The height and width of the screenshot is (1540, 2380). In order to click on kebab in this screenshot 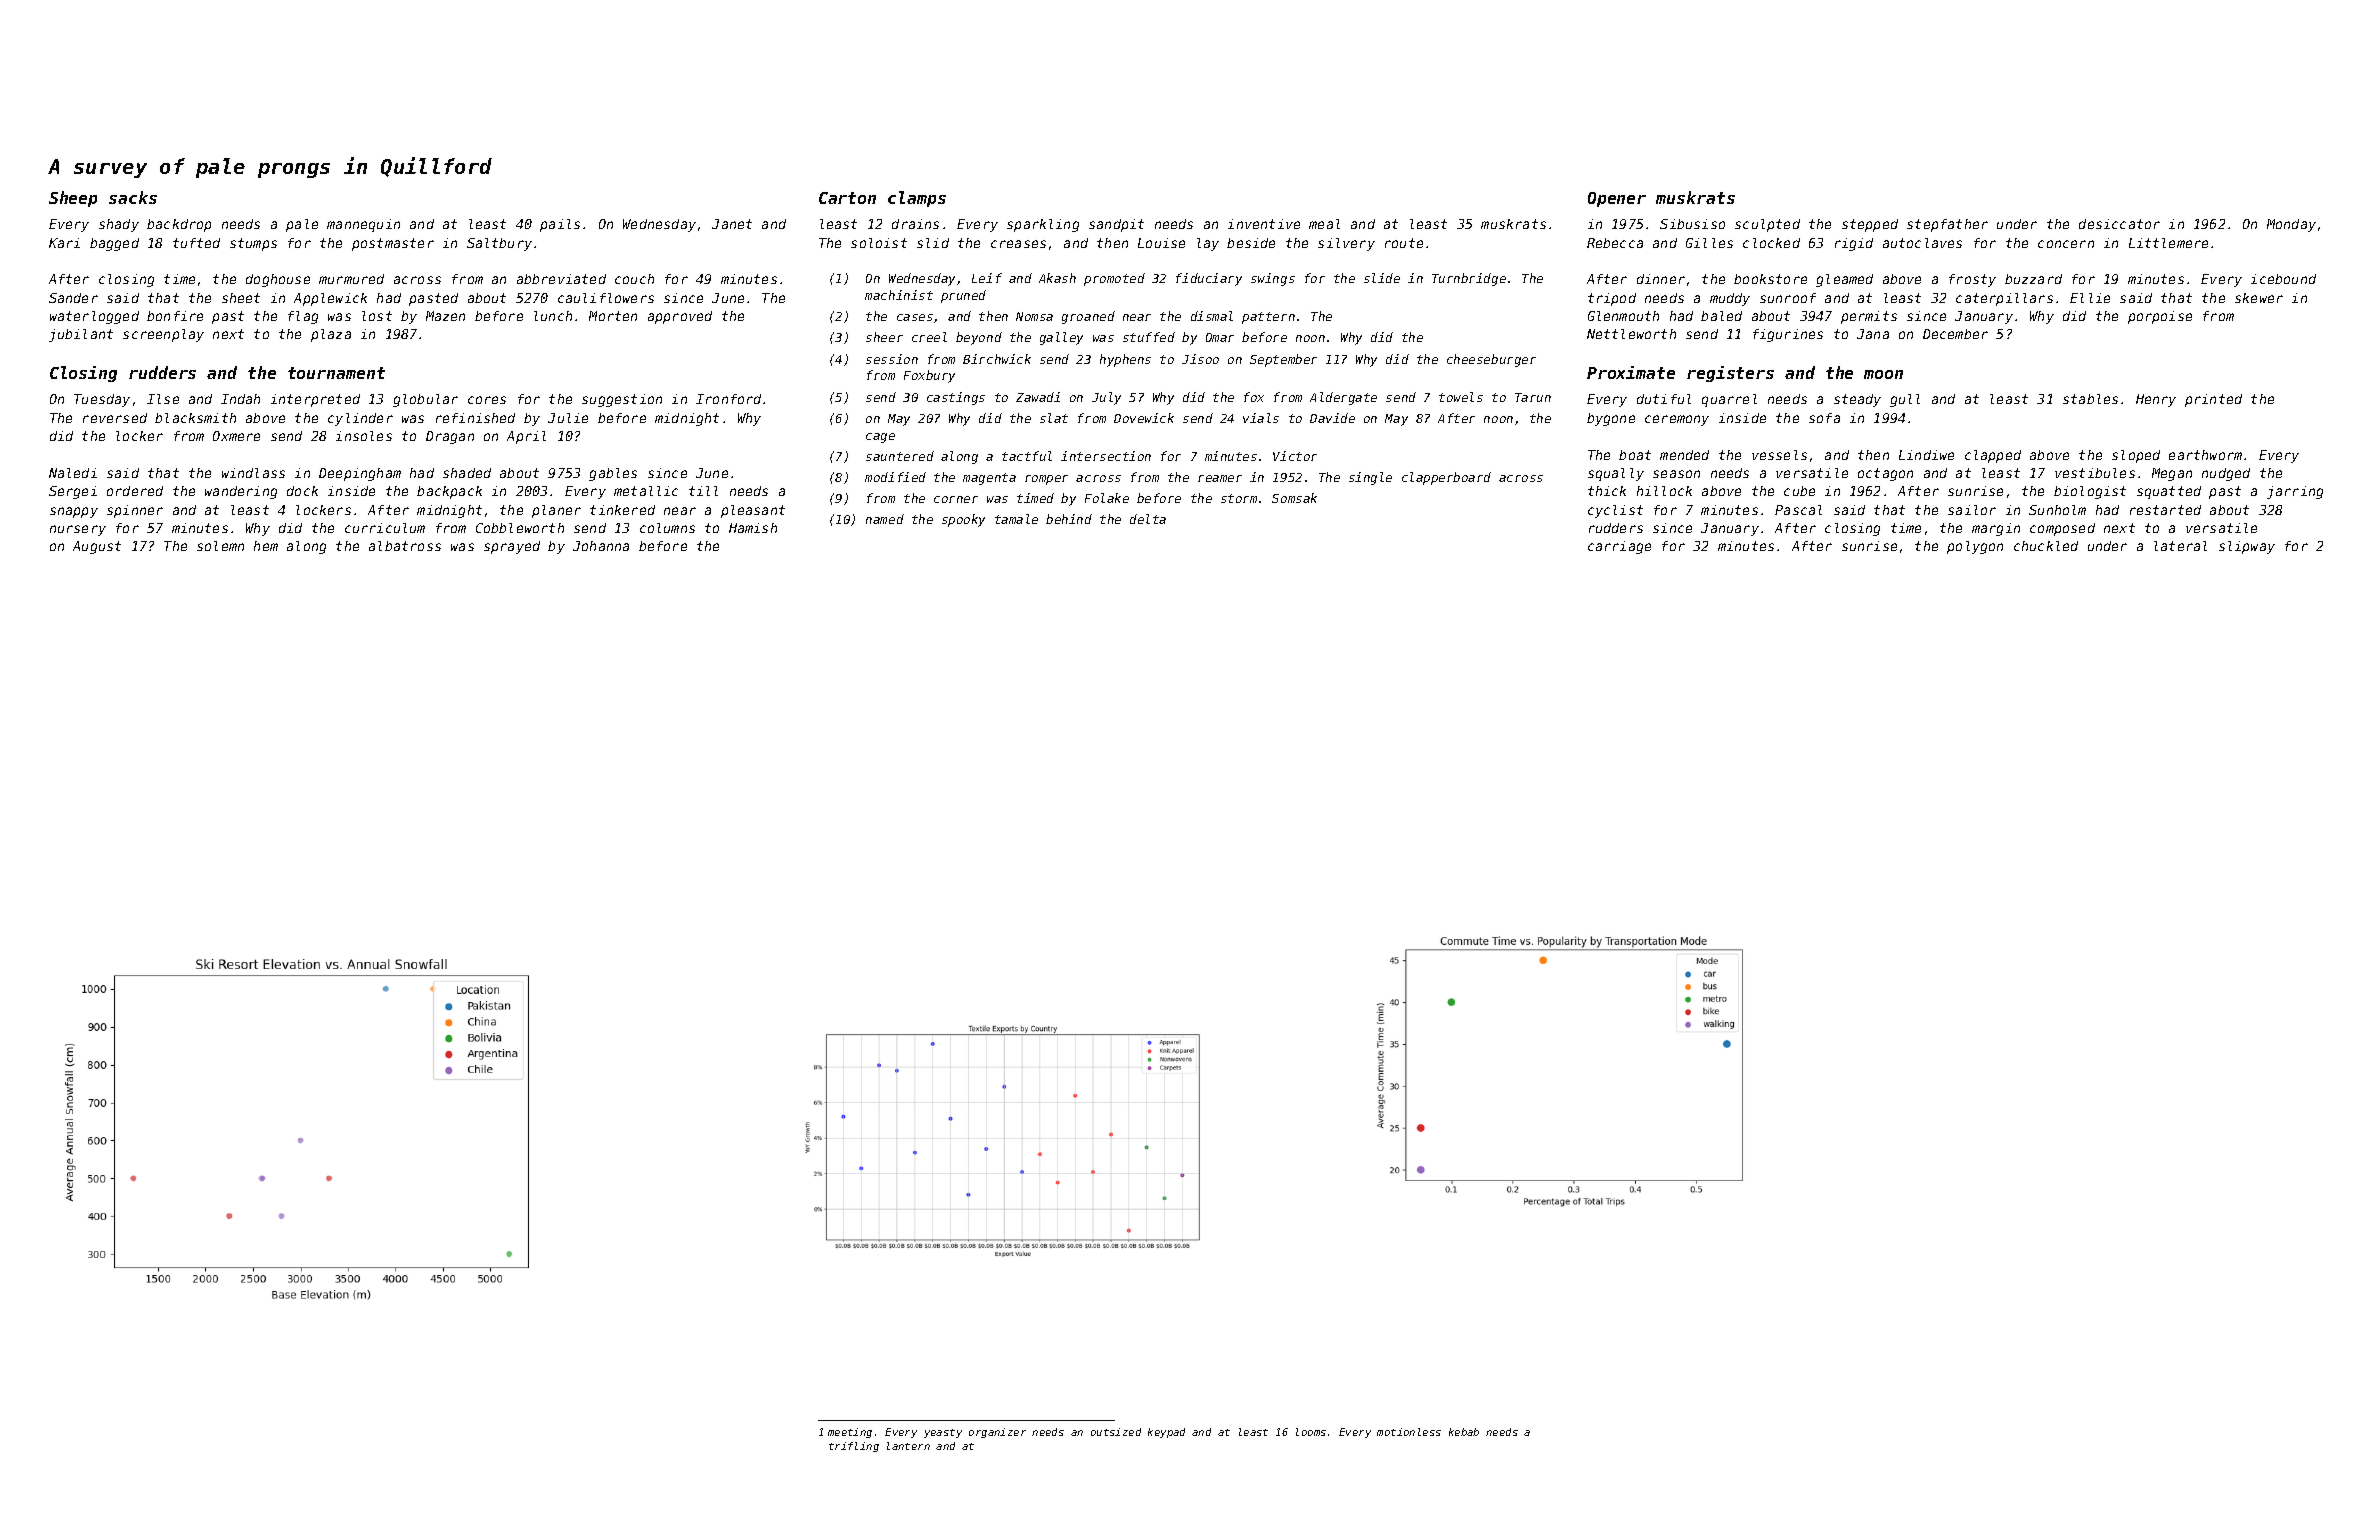, I will do `click(1464, 1432)`.
